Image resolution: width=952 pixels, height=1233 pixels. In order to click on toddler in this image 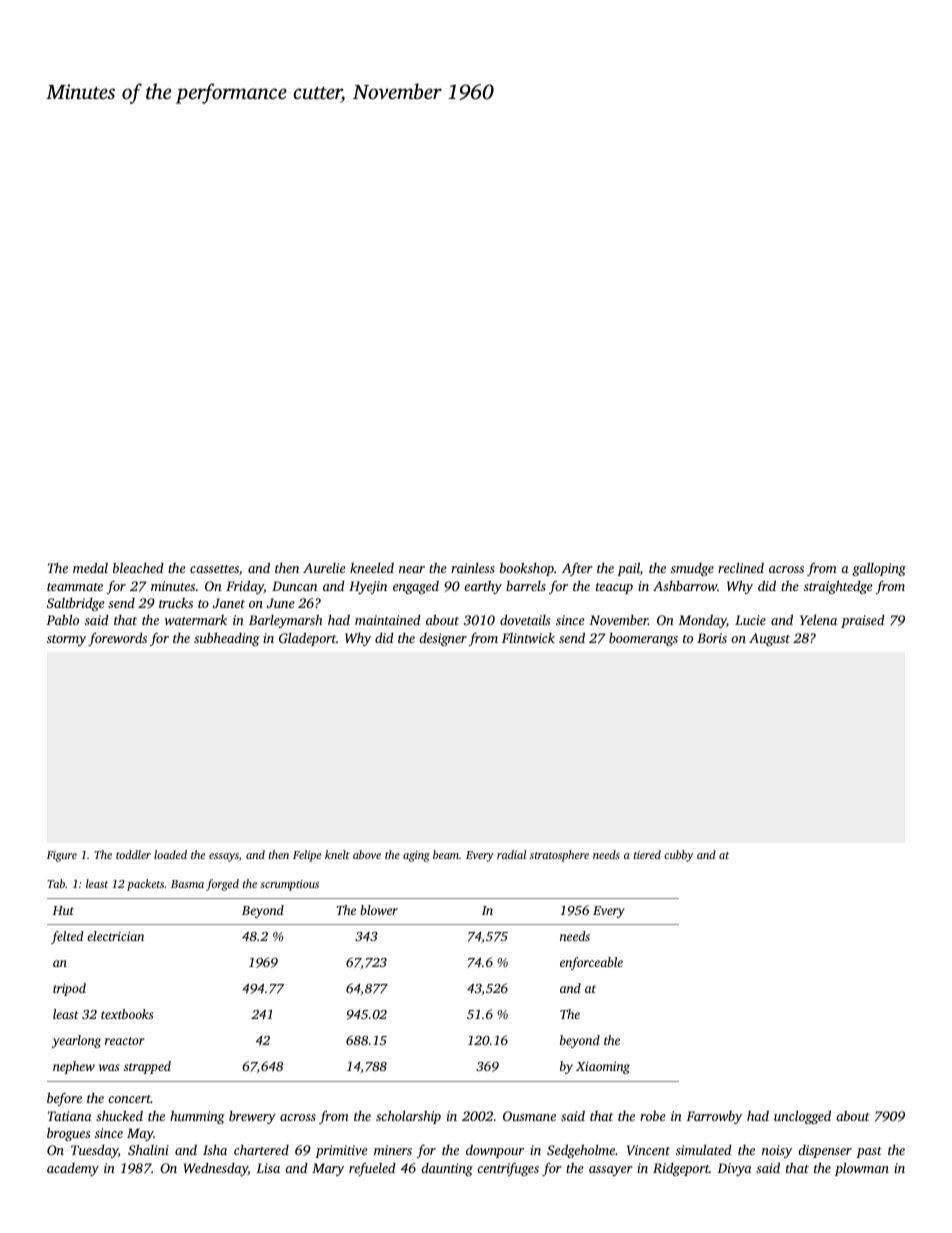, I will do `click(133, 854)`.
